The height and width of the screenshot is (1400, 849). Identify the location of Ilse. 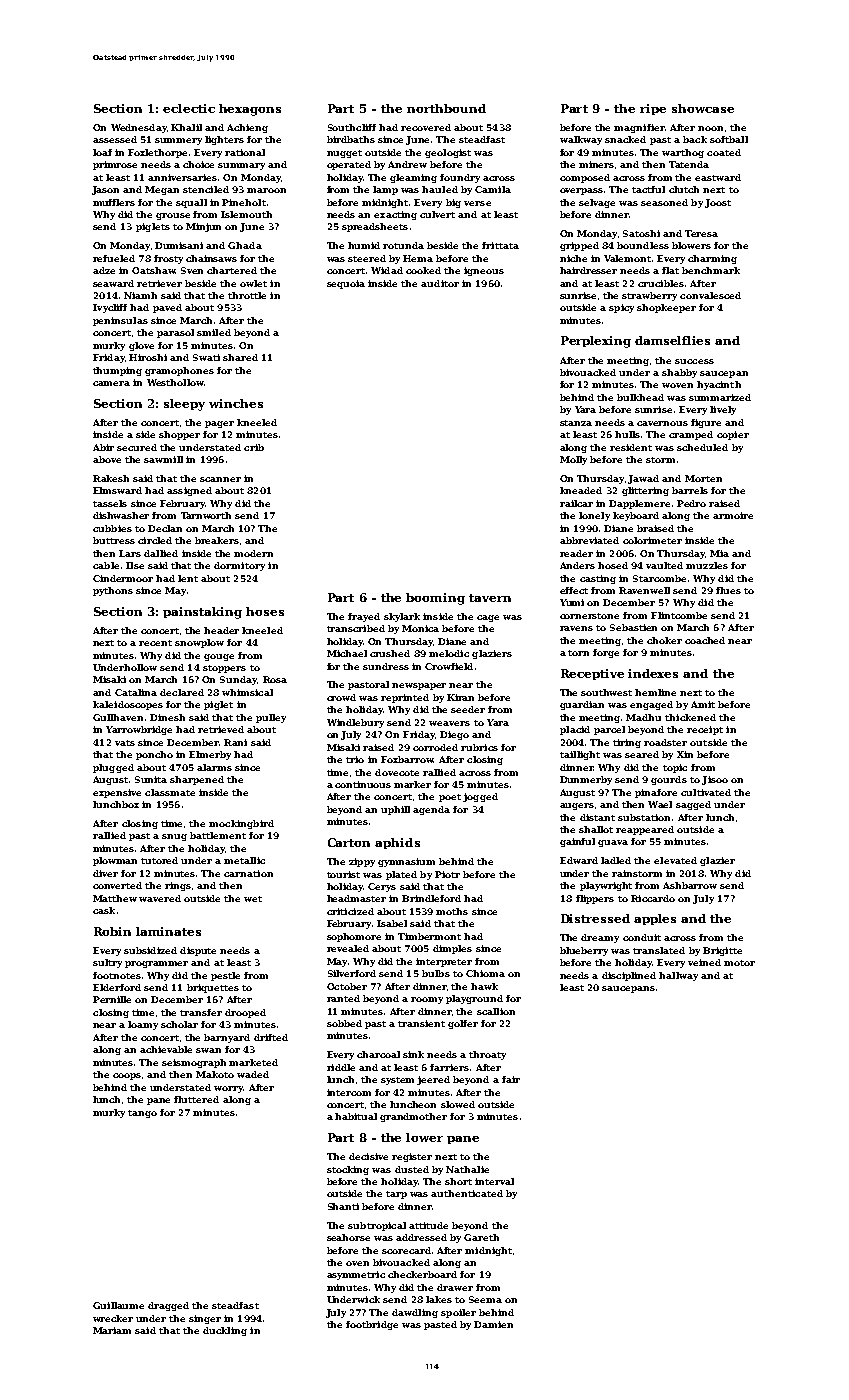
(135, 565).
